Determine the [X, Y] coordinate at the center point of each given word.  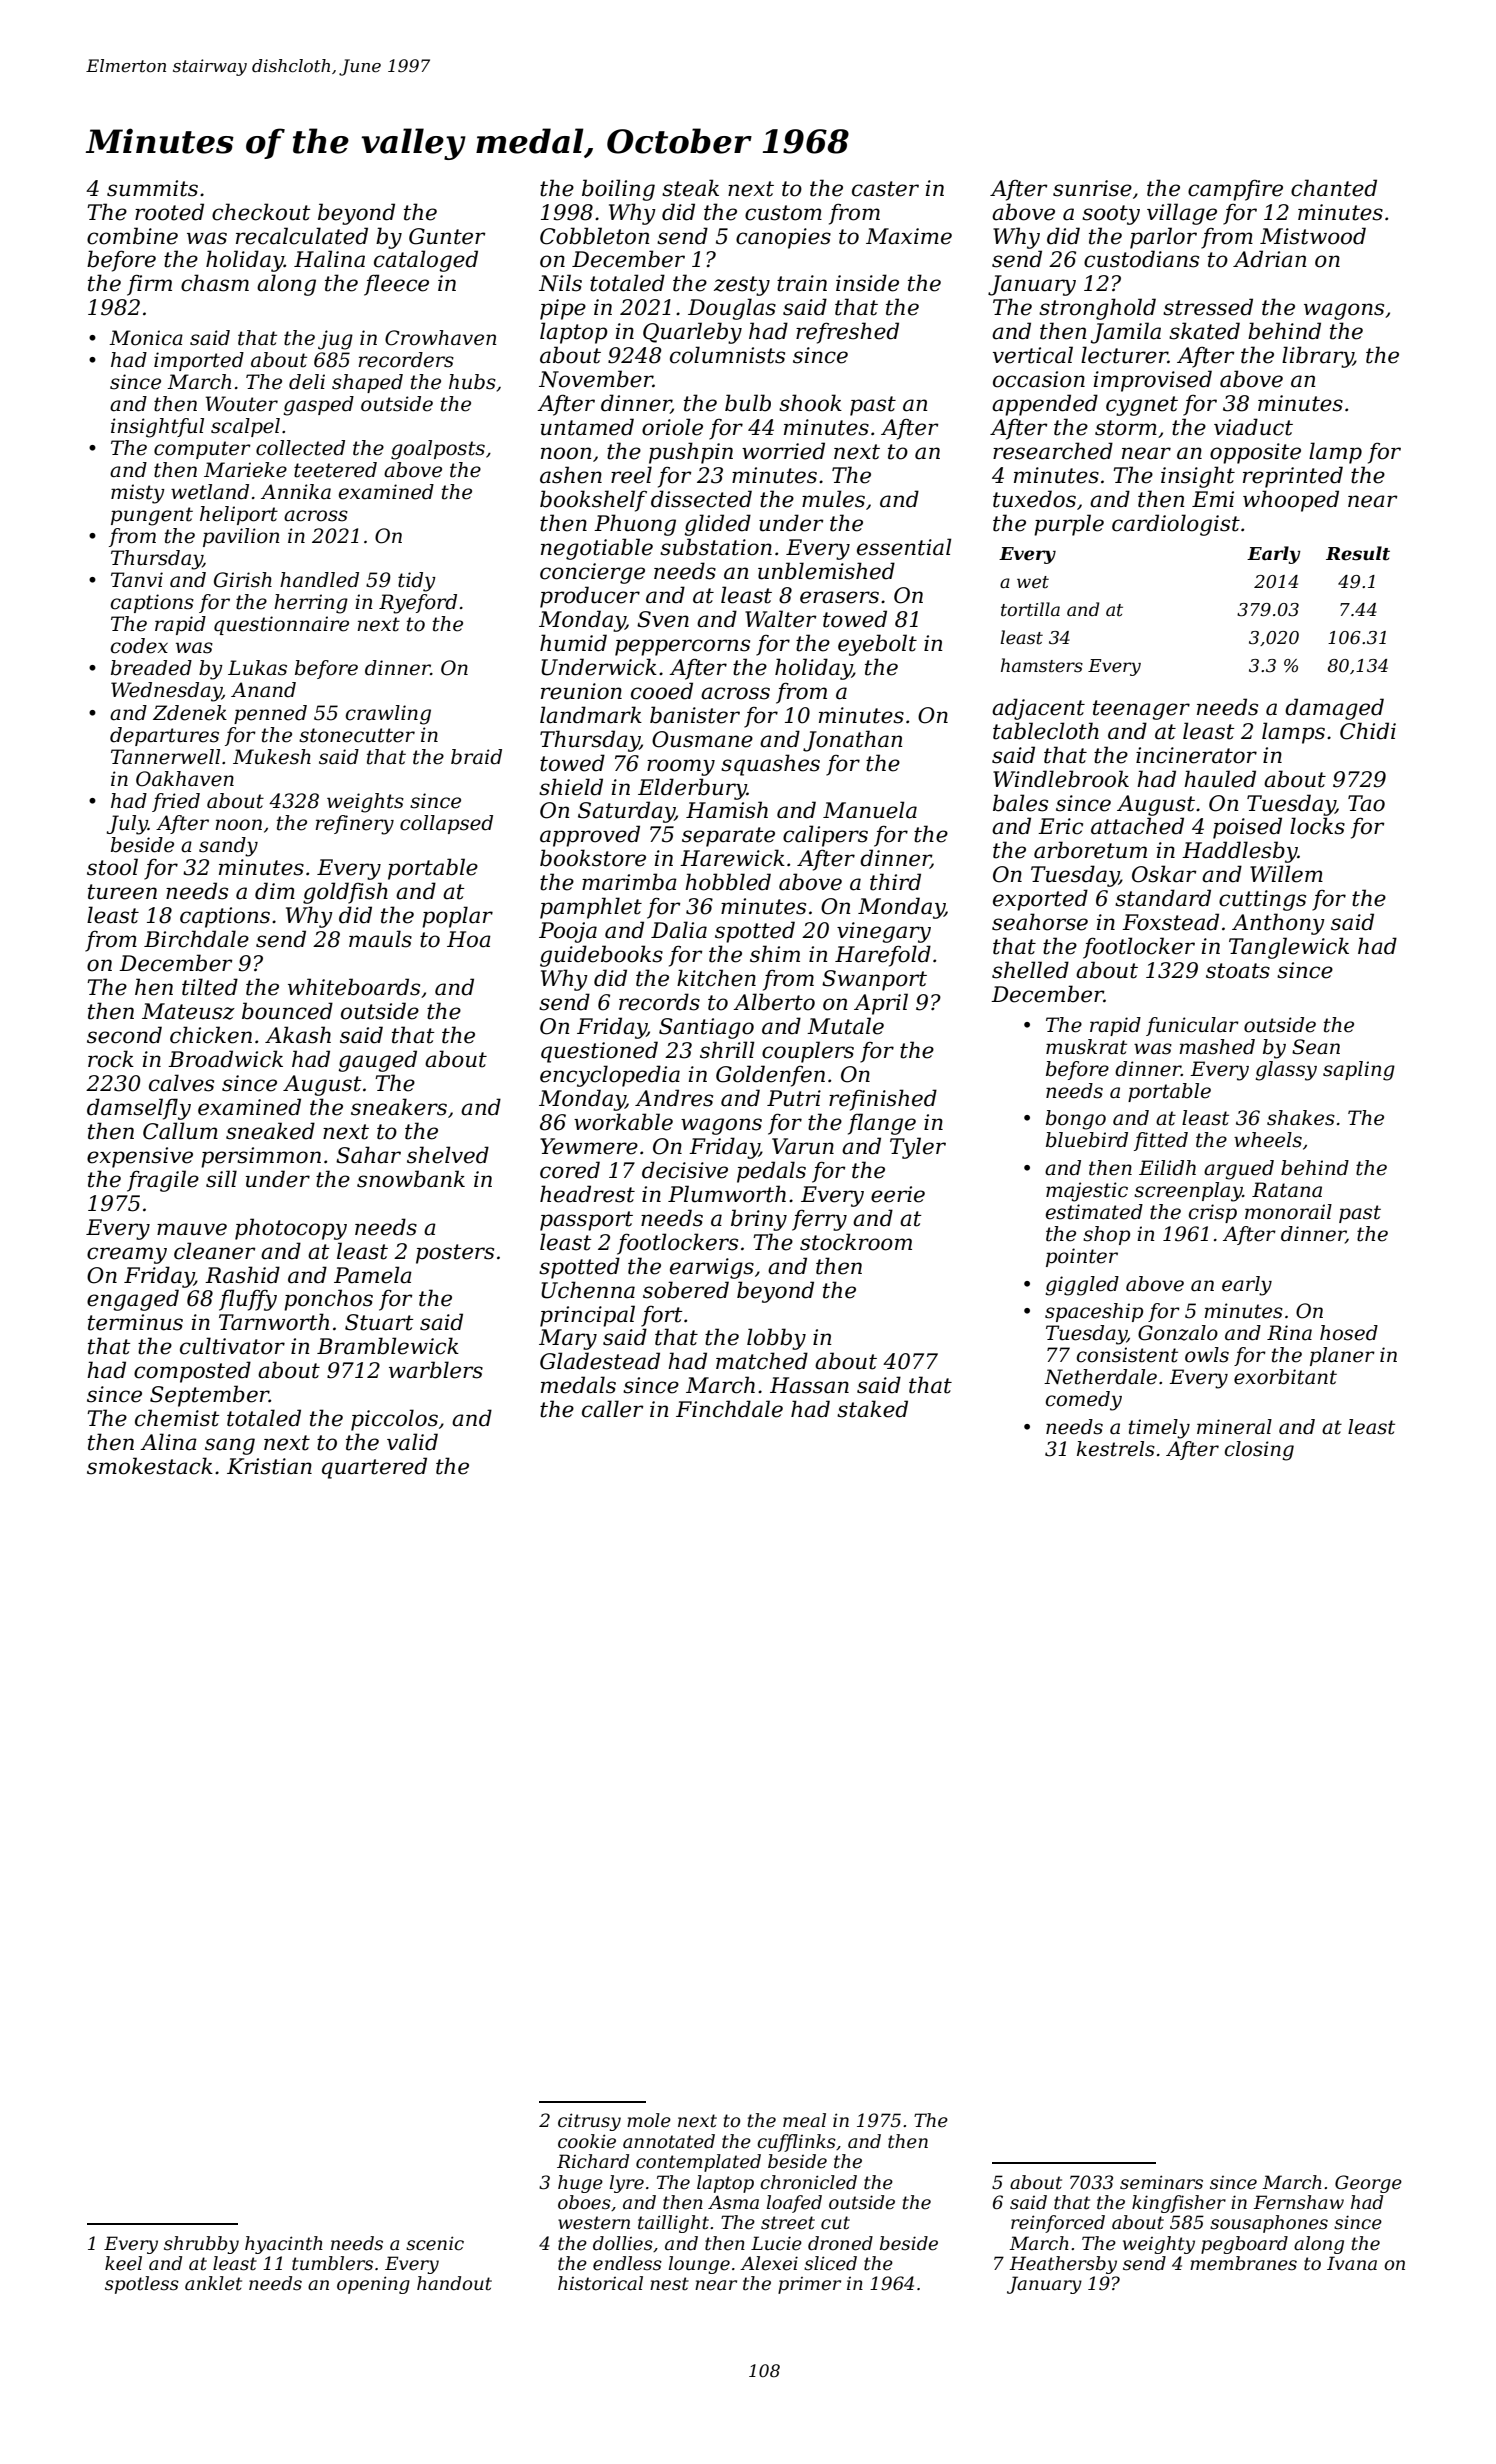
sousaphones [1269, 2224]
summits [152, 188]
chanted [1334, 188]
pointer [1082, 1257]
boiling [618, 190]
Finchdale [729, 1409]
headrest [587, 1194]
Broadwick [225, 1059]
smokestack [150, 1466]
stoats [1238, 971]
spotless [142, 2285]
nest [669, 2284]
